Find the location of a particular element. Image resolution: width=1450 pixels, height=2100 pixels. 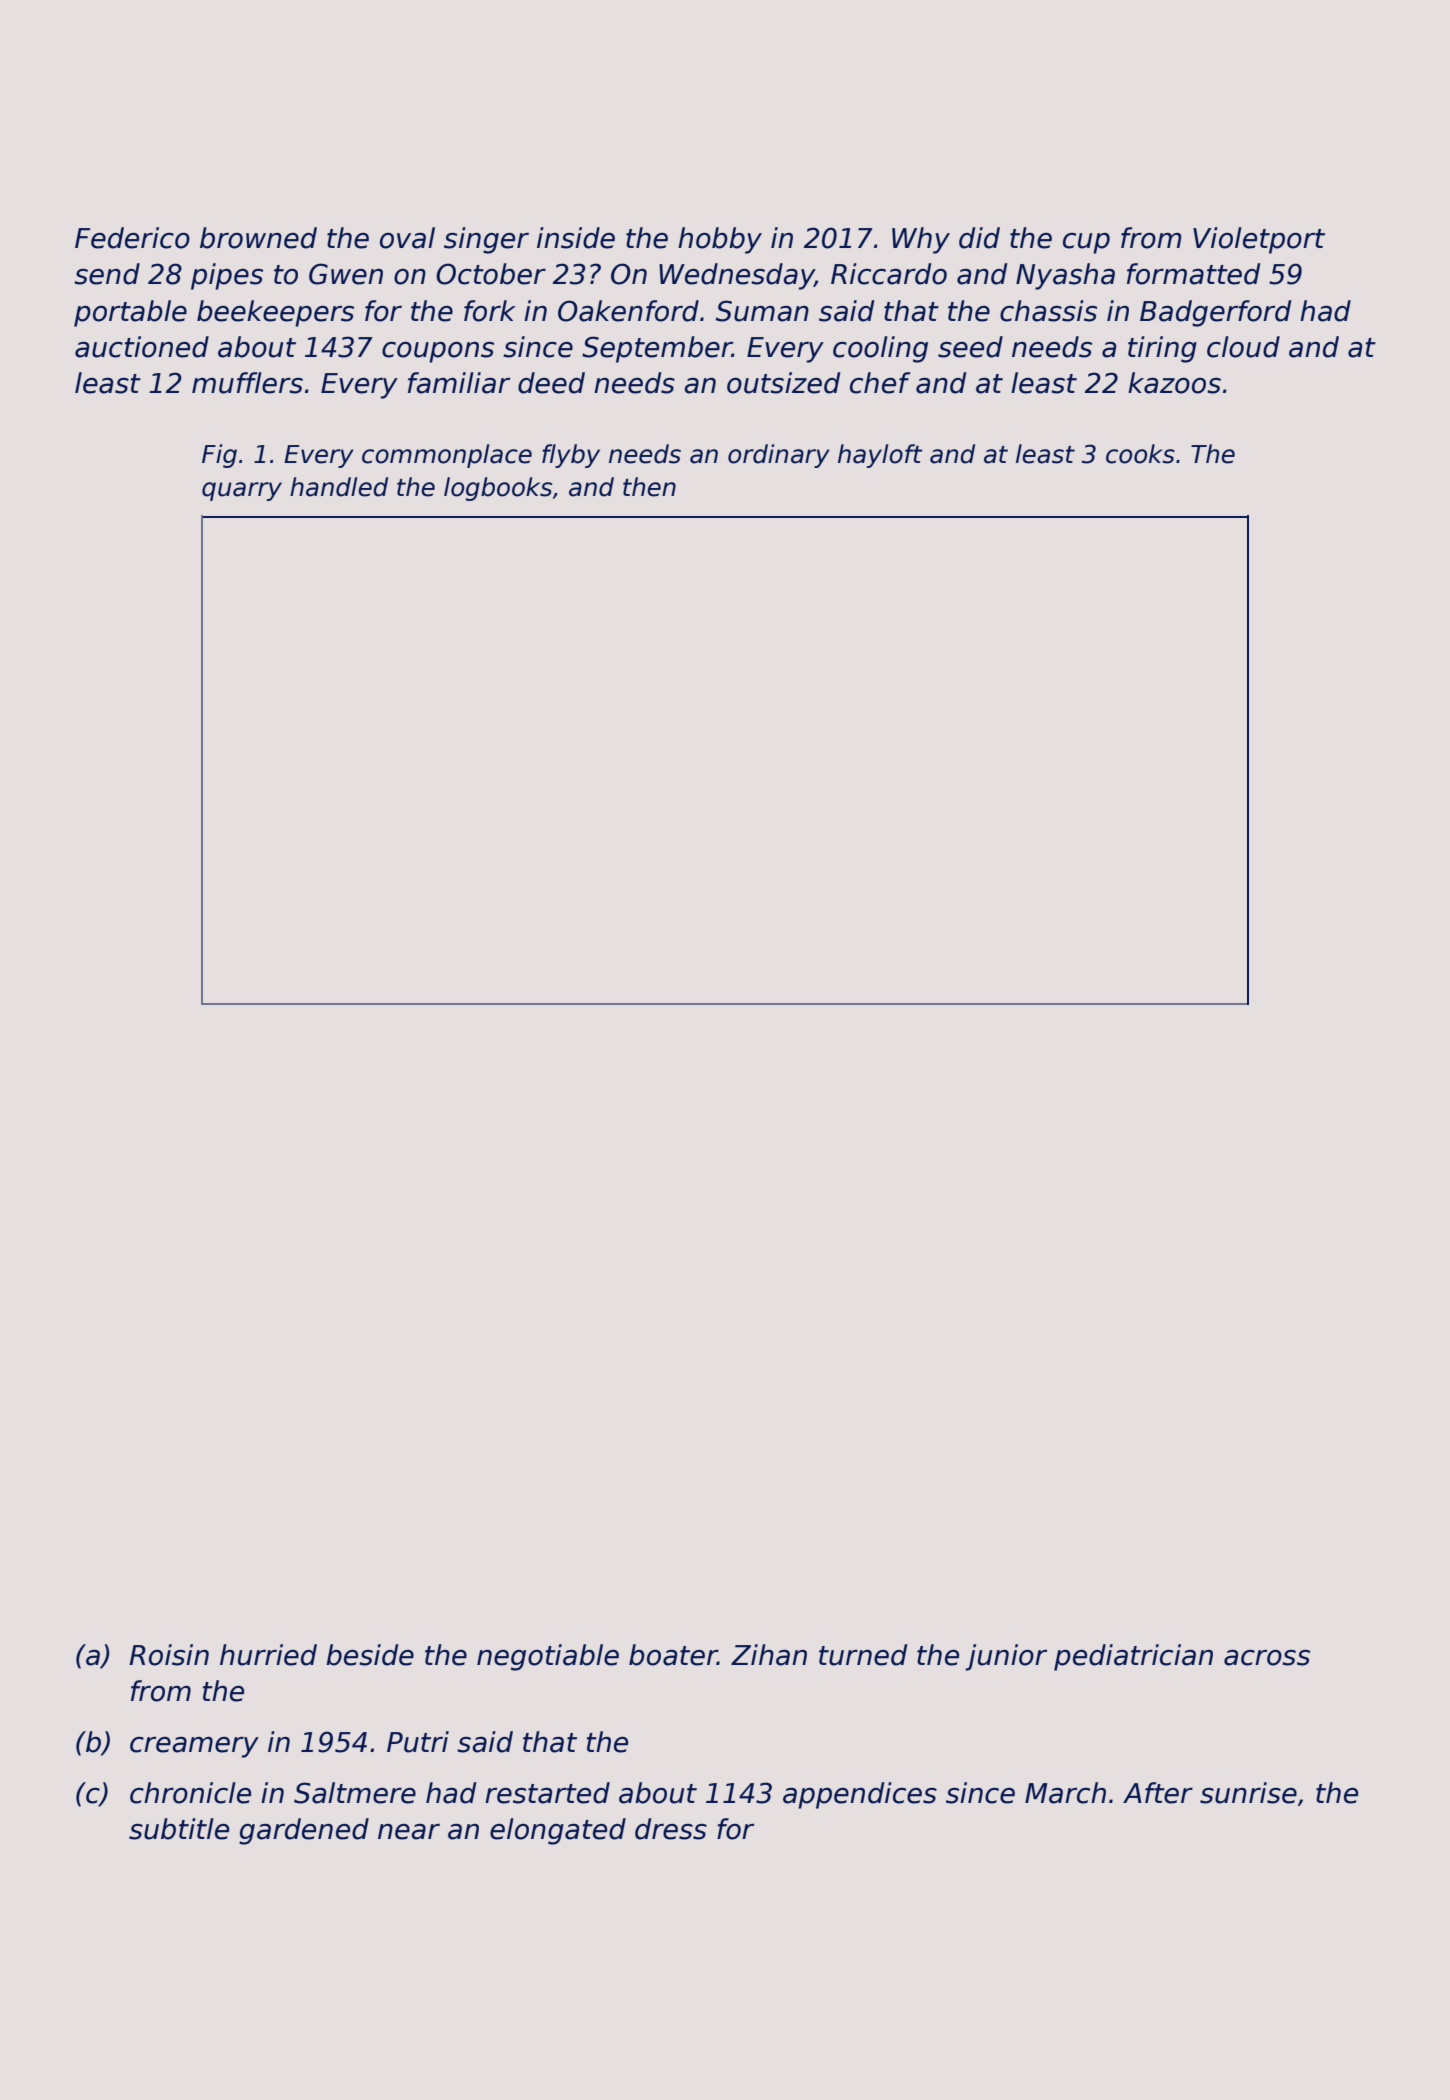

negotiable is located at coordinates (548, 1657).
